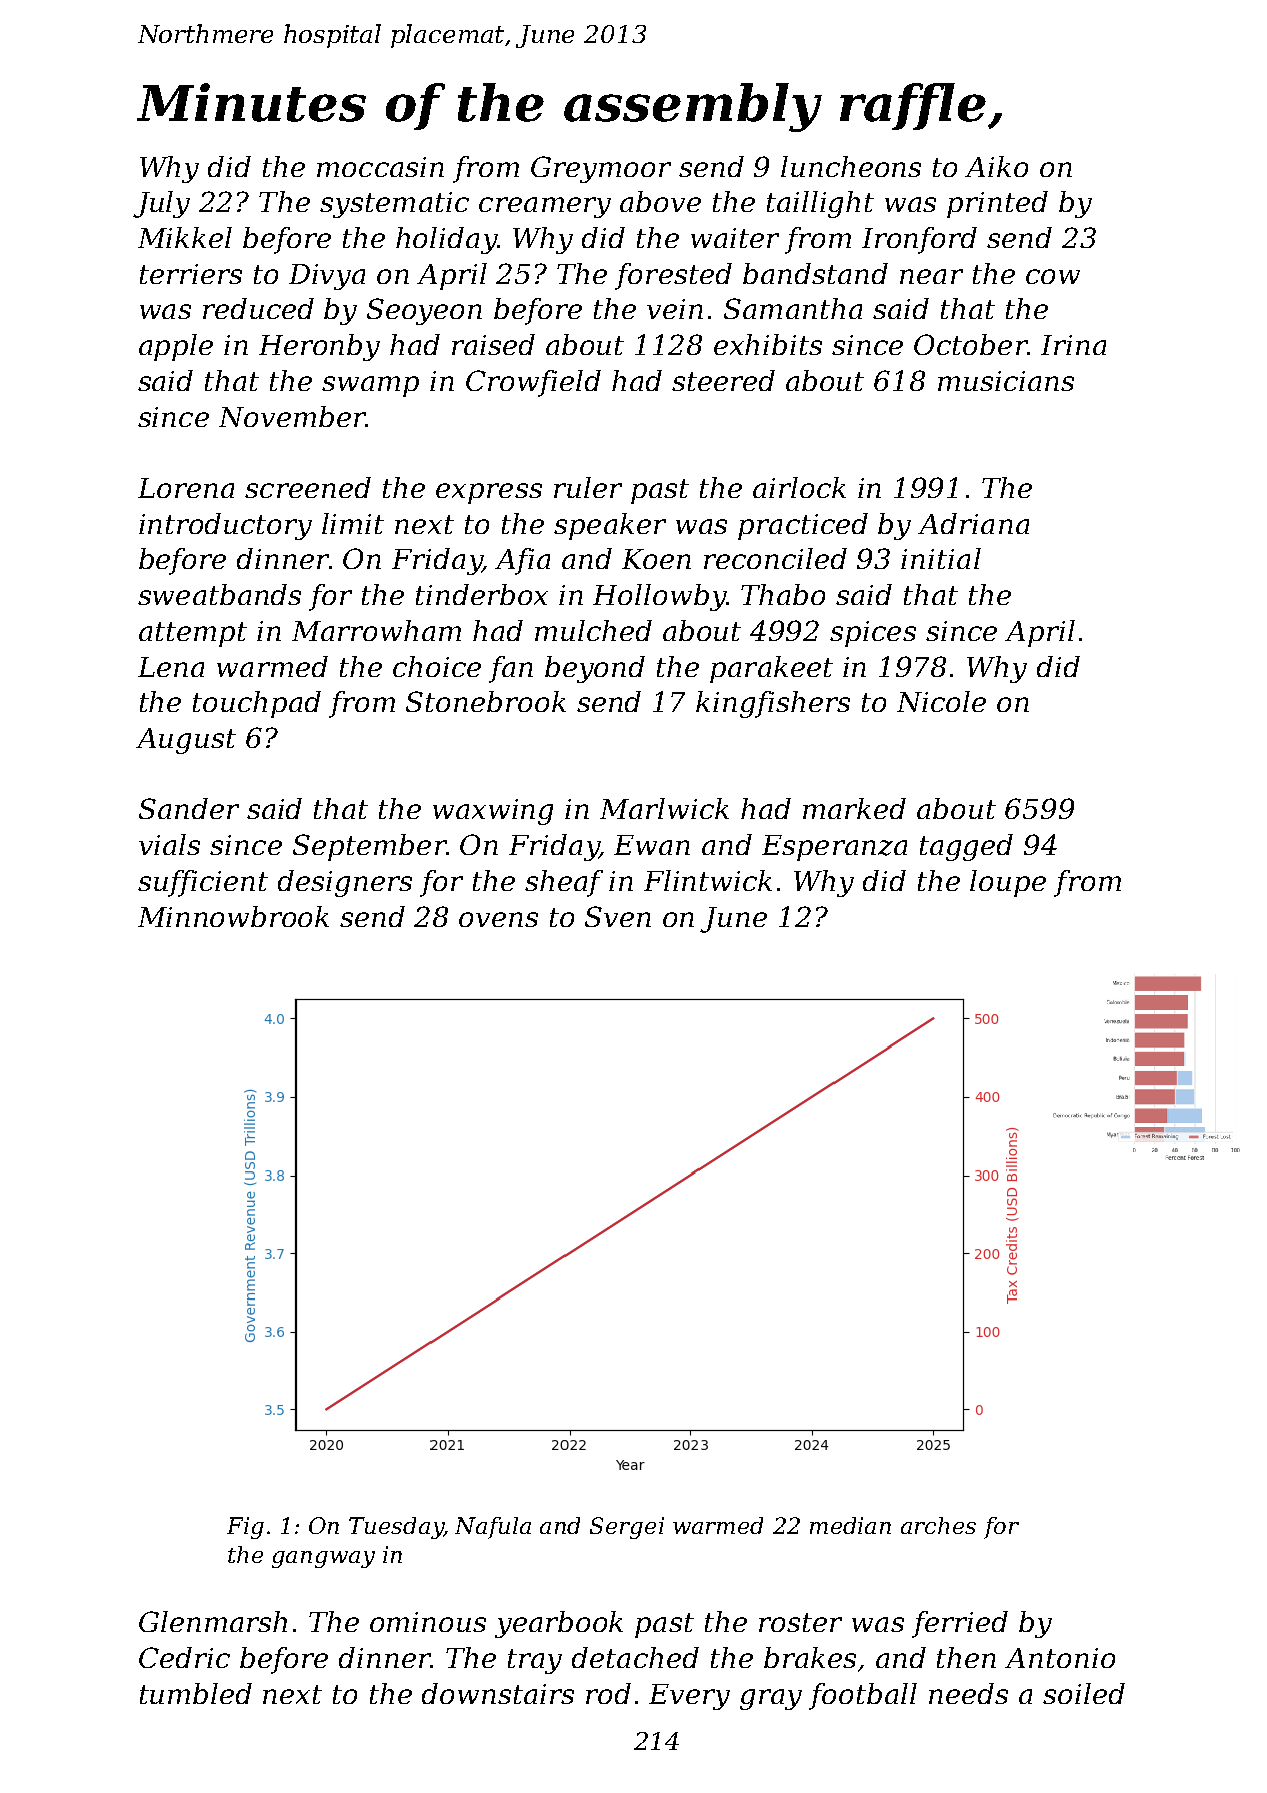 The image size is (1267, 1793). Describe the element at coordinates (652, 845) in the page. I see `Ewan` at that location.
